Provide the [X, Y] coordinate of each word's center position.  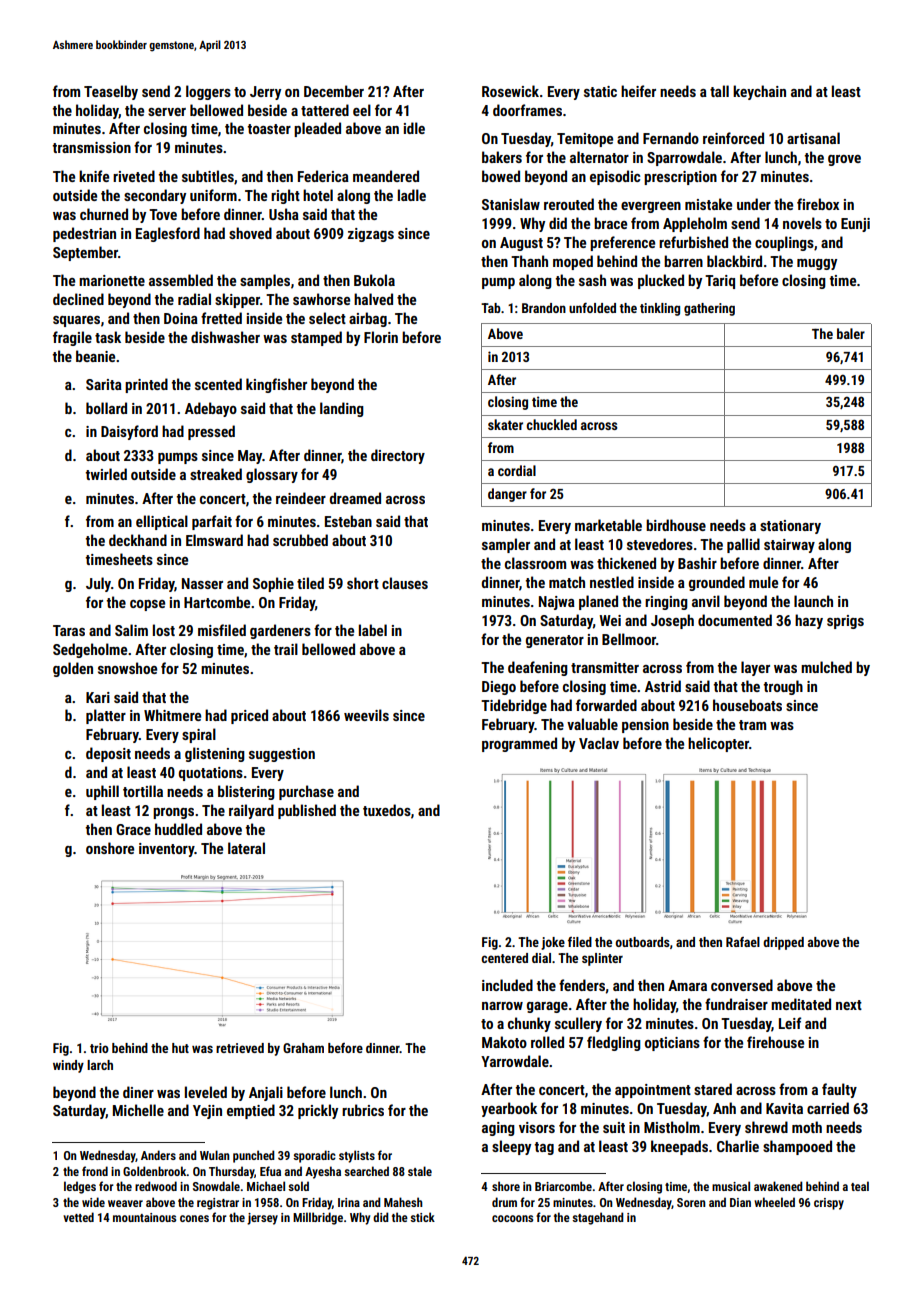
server [167, 112]
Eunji [855, 225]
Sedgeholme [90, 650]
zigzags [371, 235]
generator [555, 641]
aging [498, 1129]
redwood [156, 1186]
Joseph [672, 621]
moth [807, 1127]
